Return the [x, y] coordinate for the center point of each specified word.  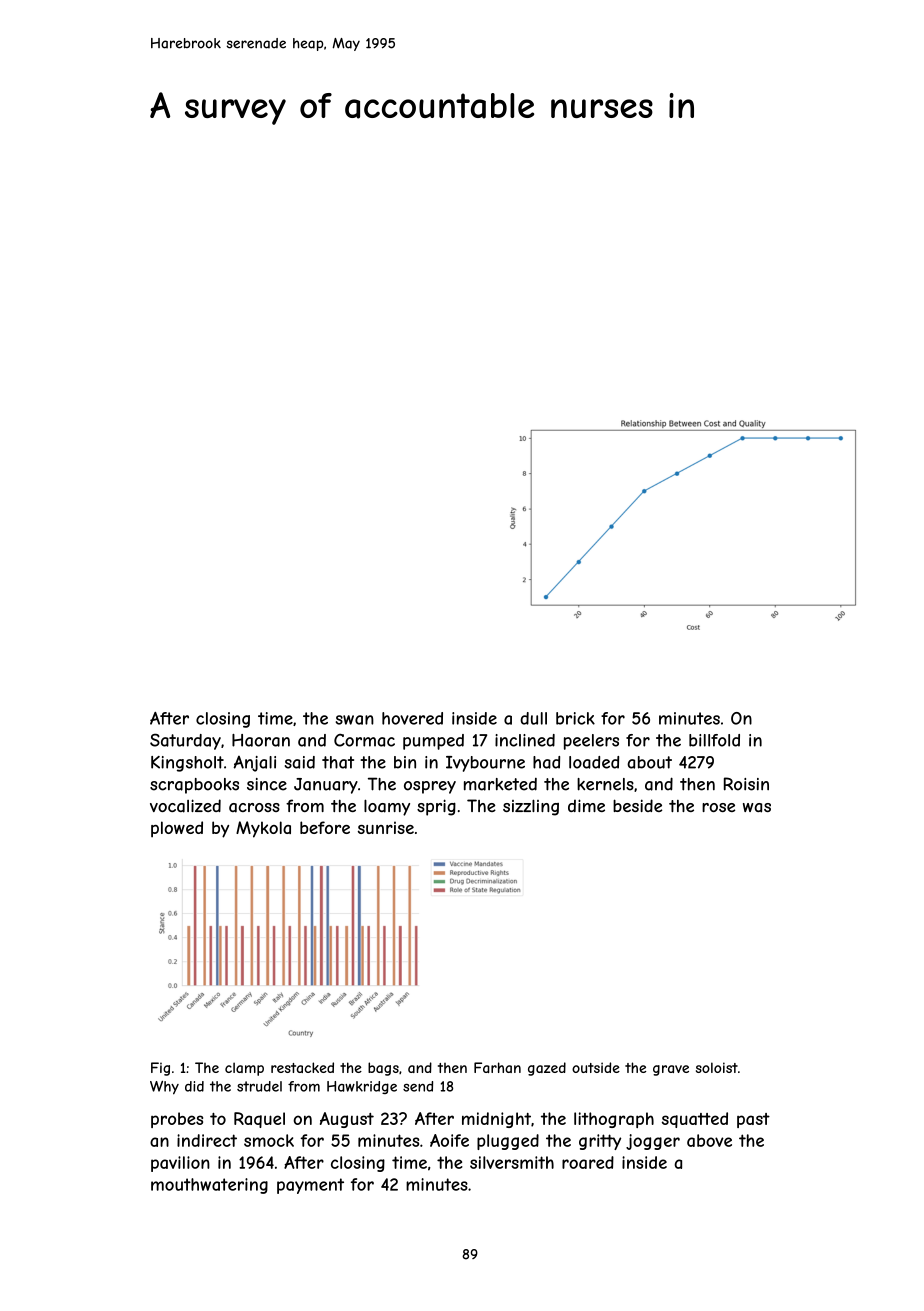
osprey [430, 787]
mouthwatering [209, 1186]
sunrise [386, 827]
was [757, 808]
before [325, 827]
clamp [244, 1069]
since [267, 784]
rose [718, 807]
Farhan [497, 1067]
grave [671, 1070]
